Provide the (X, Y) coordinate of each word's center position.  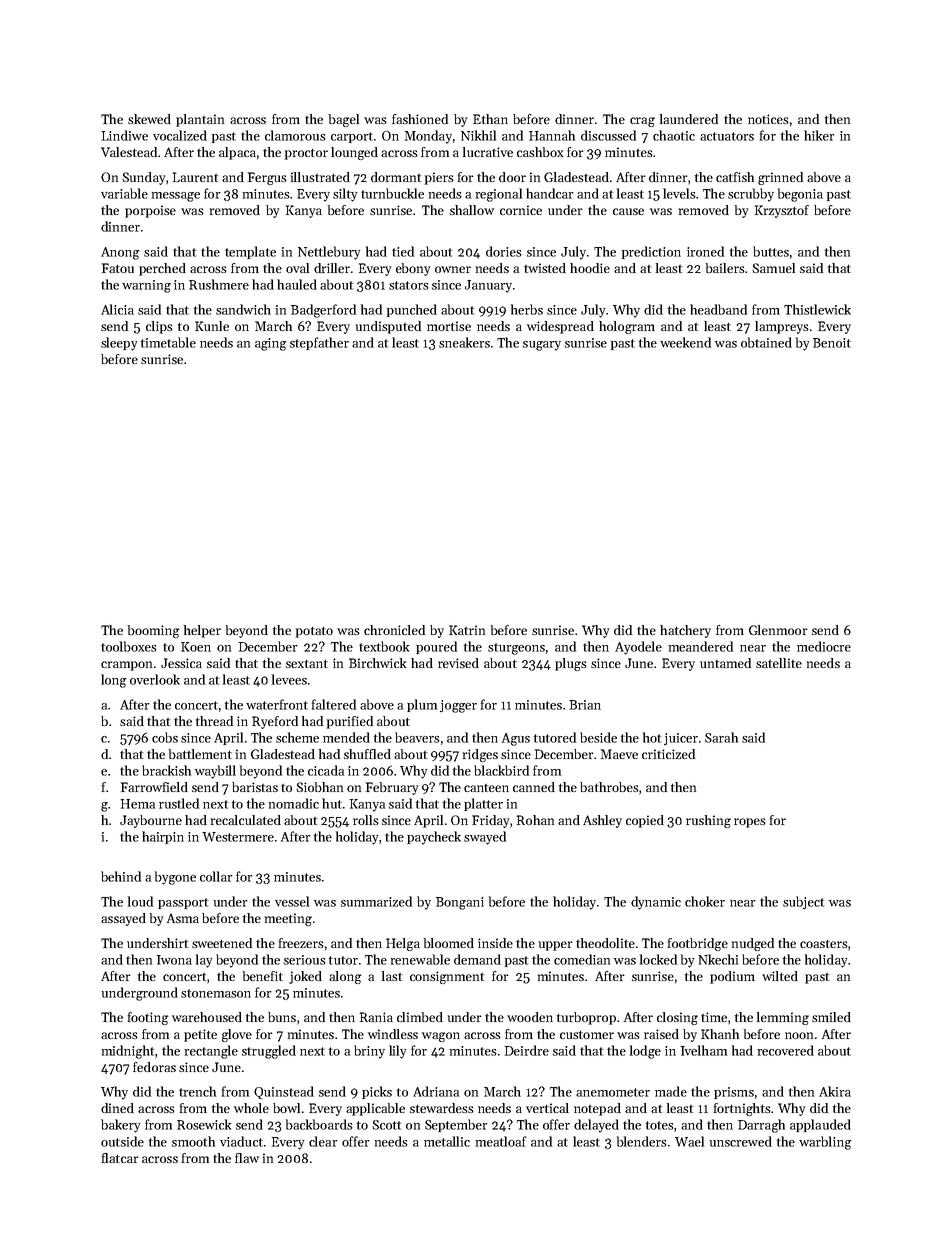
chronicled (394, 630)
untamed (725, 663)
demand (477, 959)
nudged (753, 944)
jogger (458, 706)
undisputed (388, 327)
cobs (165, 737)
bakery (121, 1126)
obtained (766, 342)
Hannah (552, 135)
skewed (149, 119)
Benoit (832, 343)
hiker (819, 135)
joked (305, 977)
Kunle (212, 326)
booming (154, 631)
